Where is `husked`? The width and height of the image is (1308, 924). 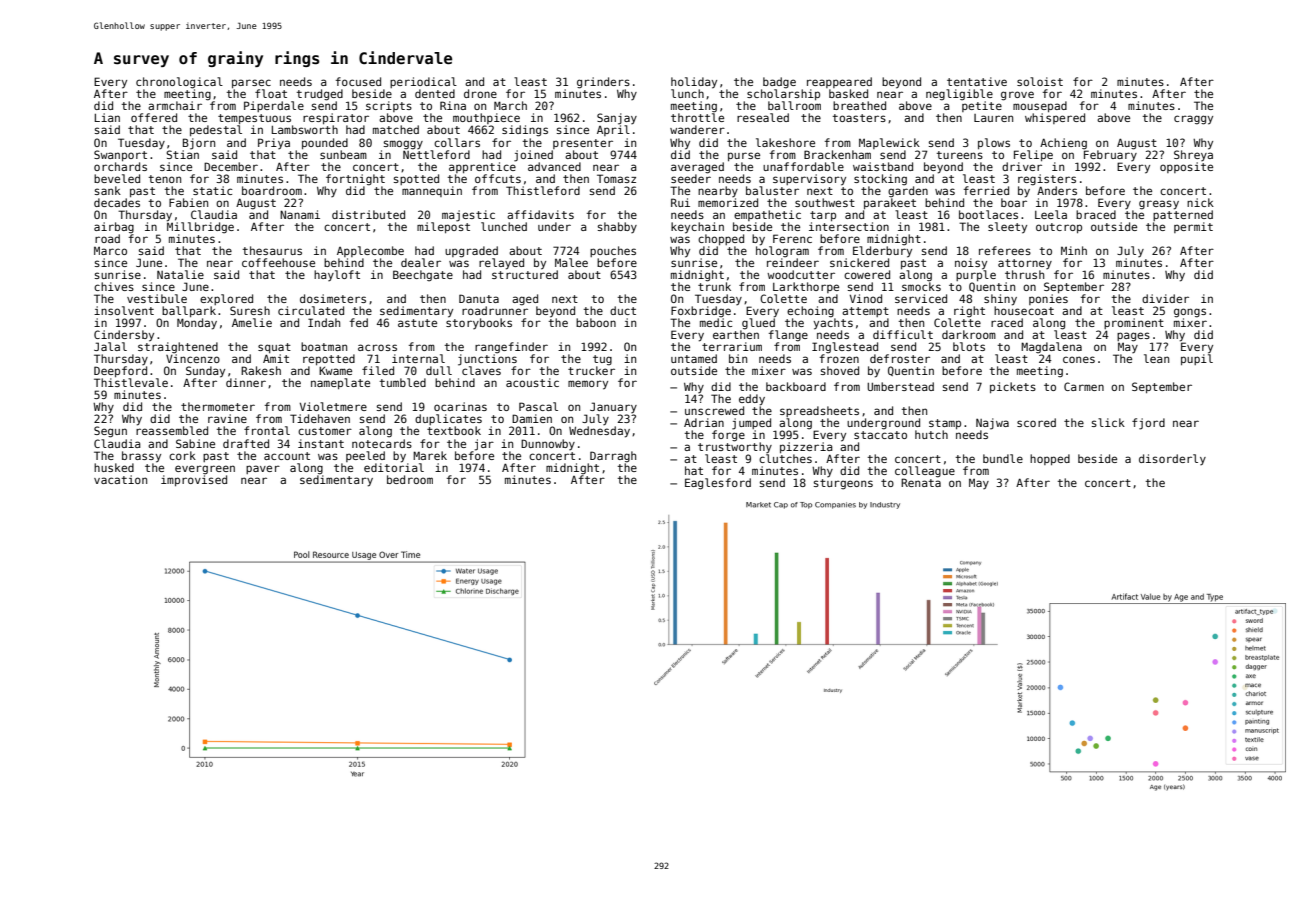 husked is located at coordinates (114, 467).
